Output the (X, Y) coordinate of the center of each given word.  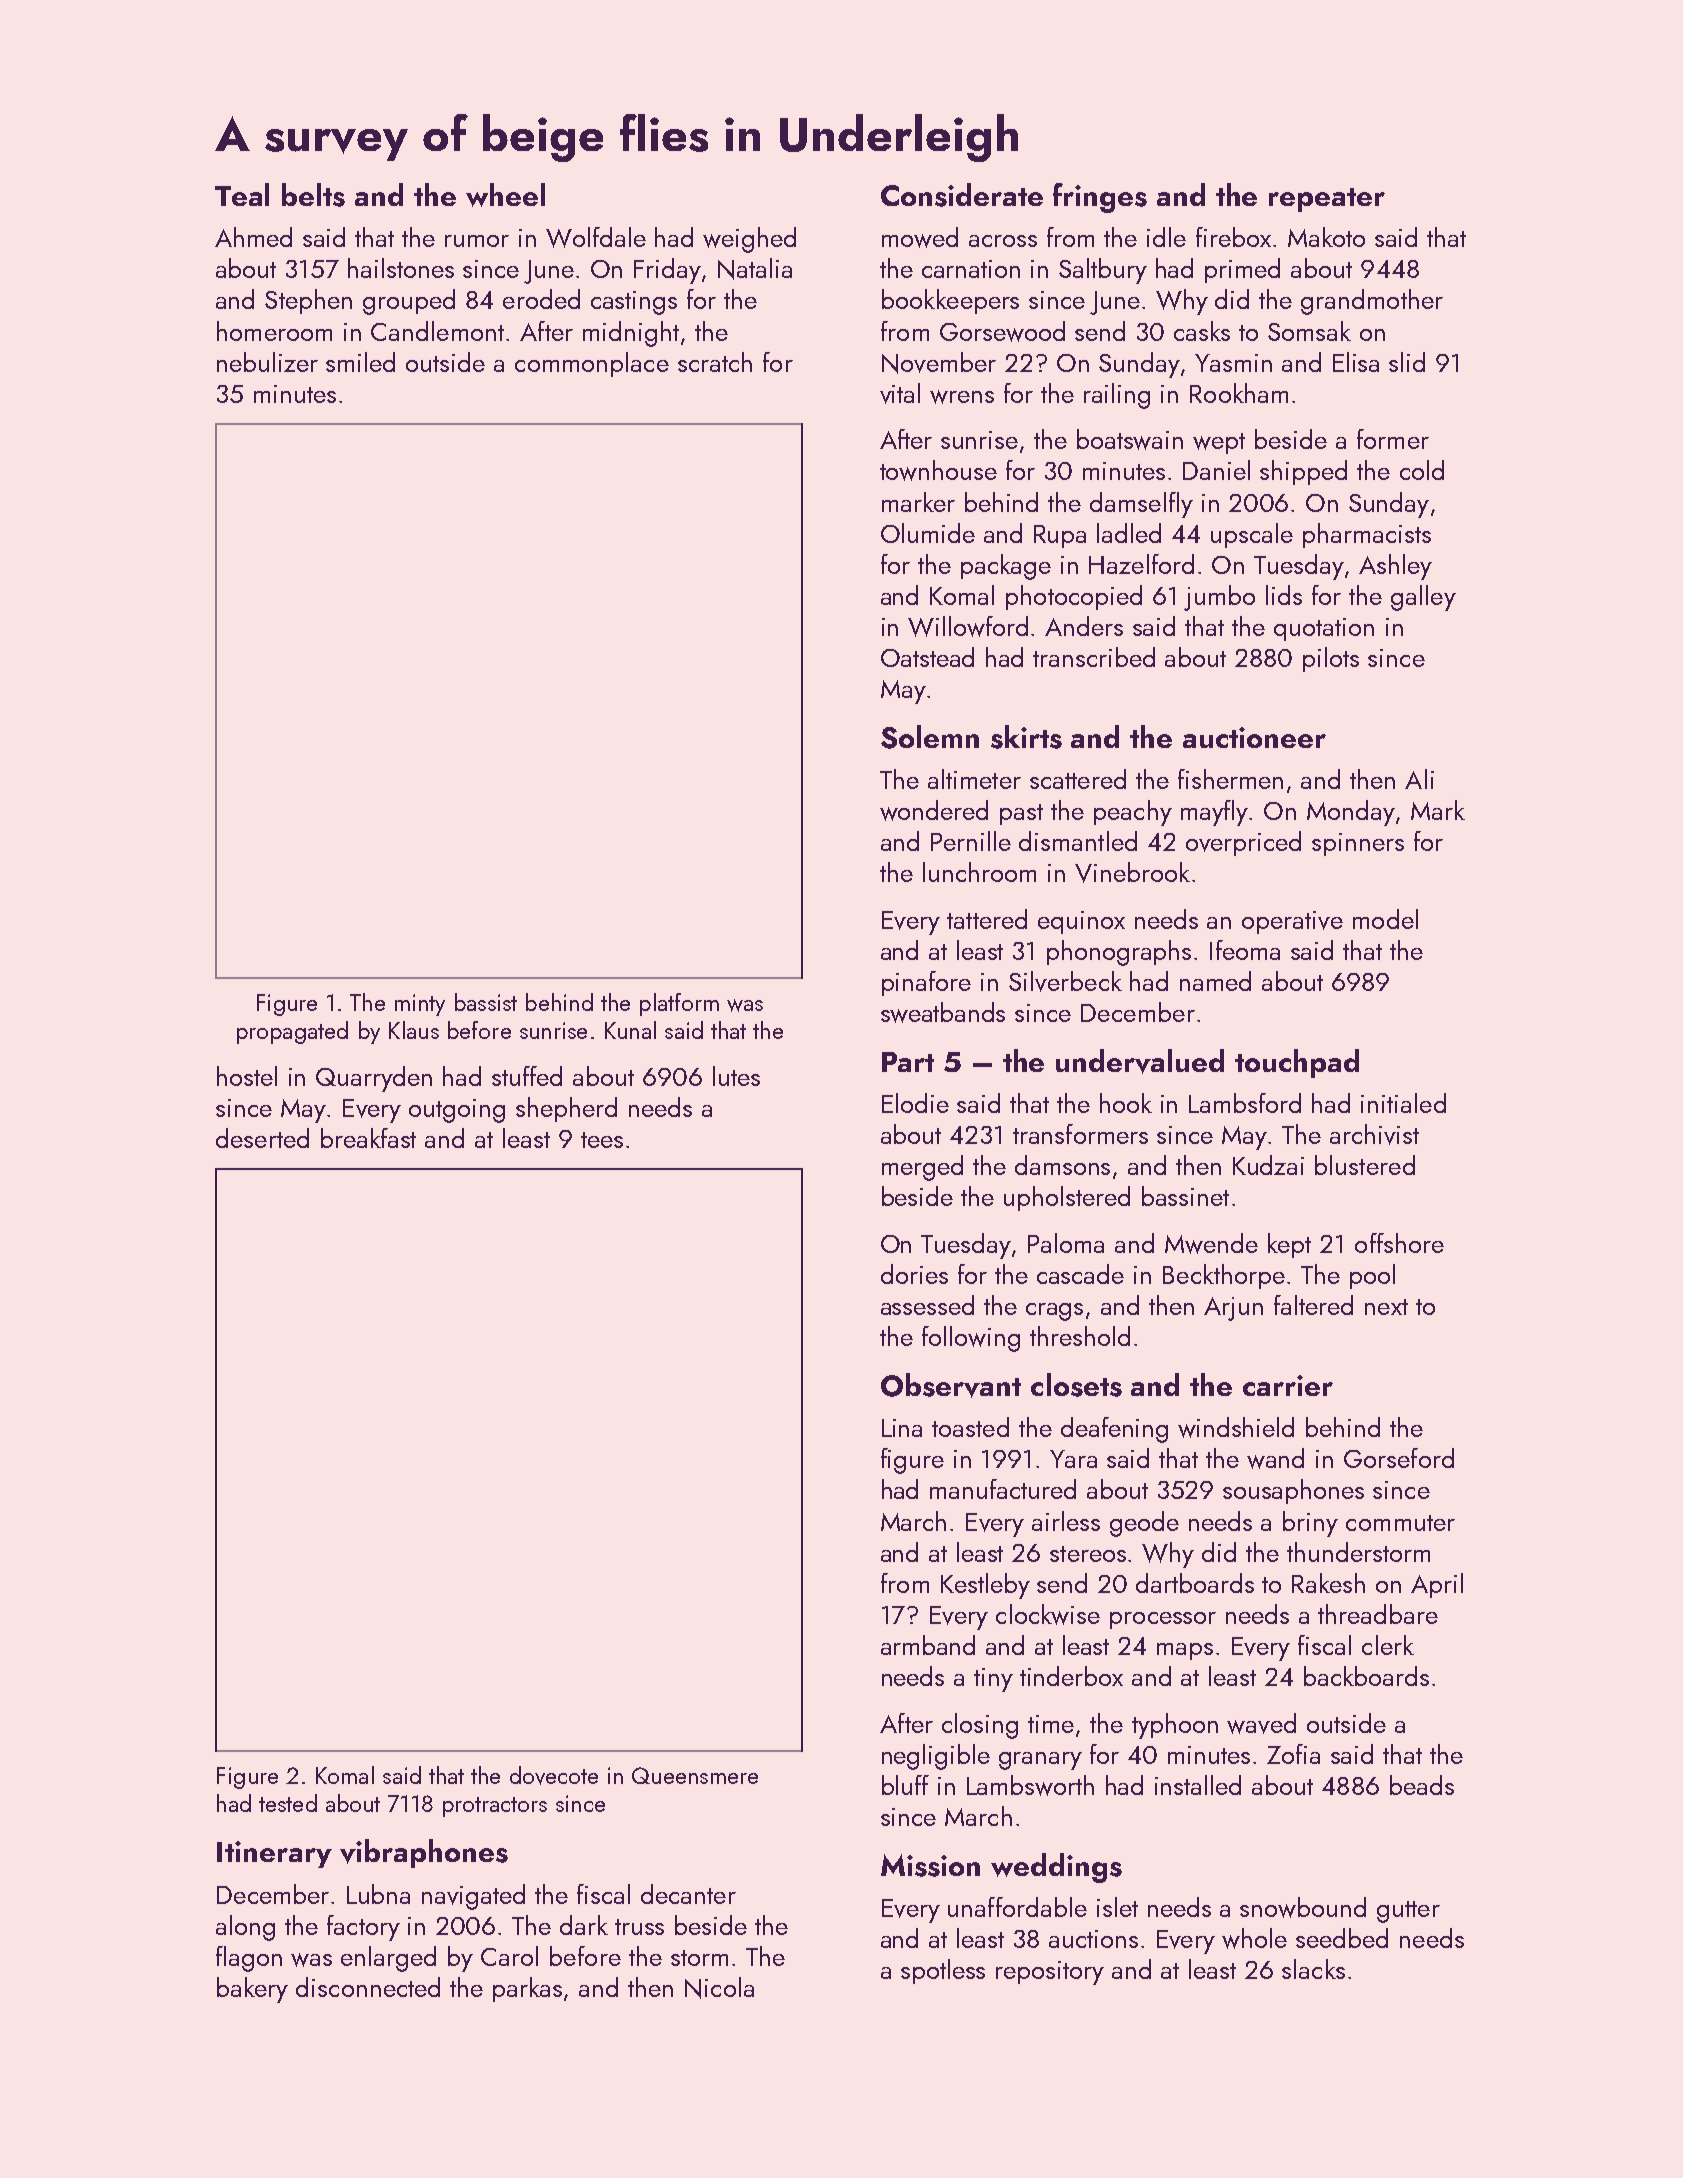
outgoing (457, 1111)
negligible (936, 1757)
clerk (1388, 1645)
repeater (1327, 200)
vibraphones (424, 1853)
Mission (930, 1865)
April (1437, 1585)
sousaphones (1293, 1491)
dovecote (554, 1775)
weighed (749, 240)
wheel (505, 195)
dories (914, 1274)
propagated (292, 1032)
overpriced (1243, 843)
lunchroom (979, 872)
